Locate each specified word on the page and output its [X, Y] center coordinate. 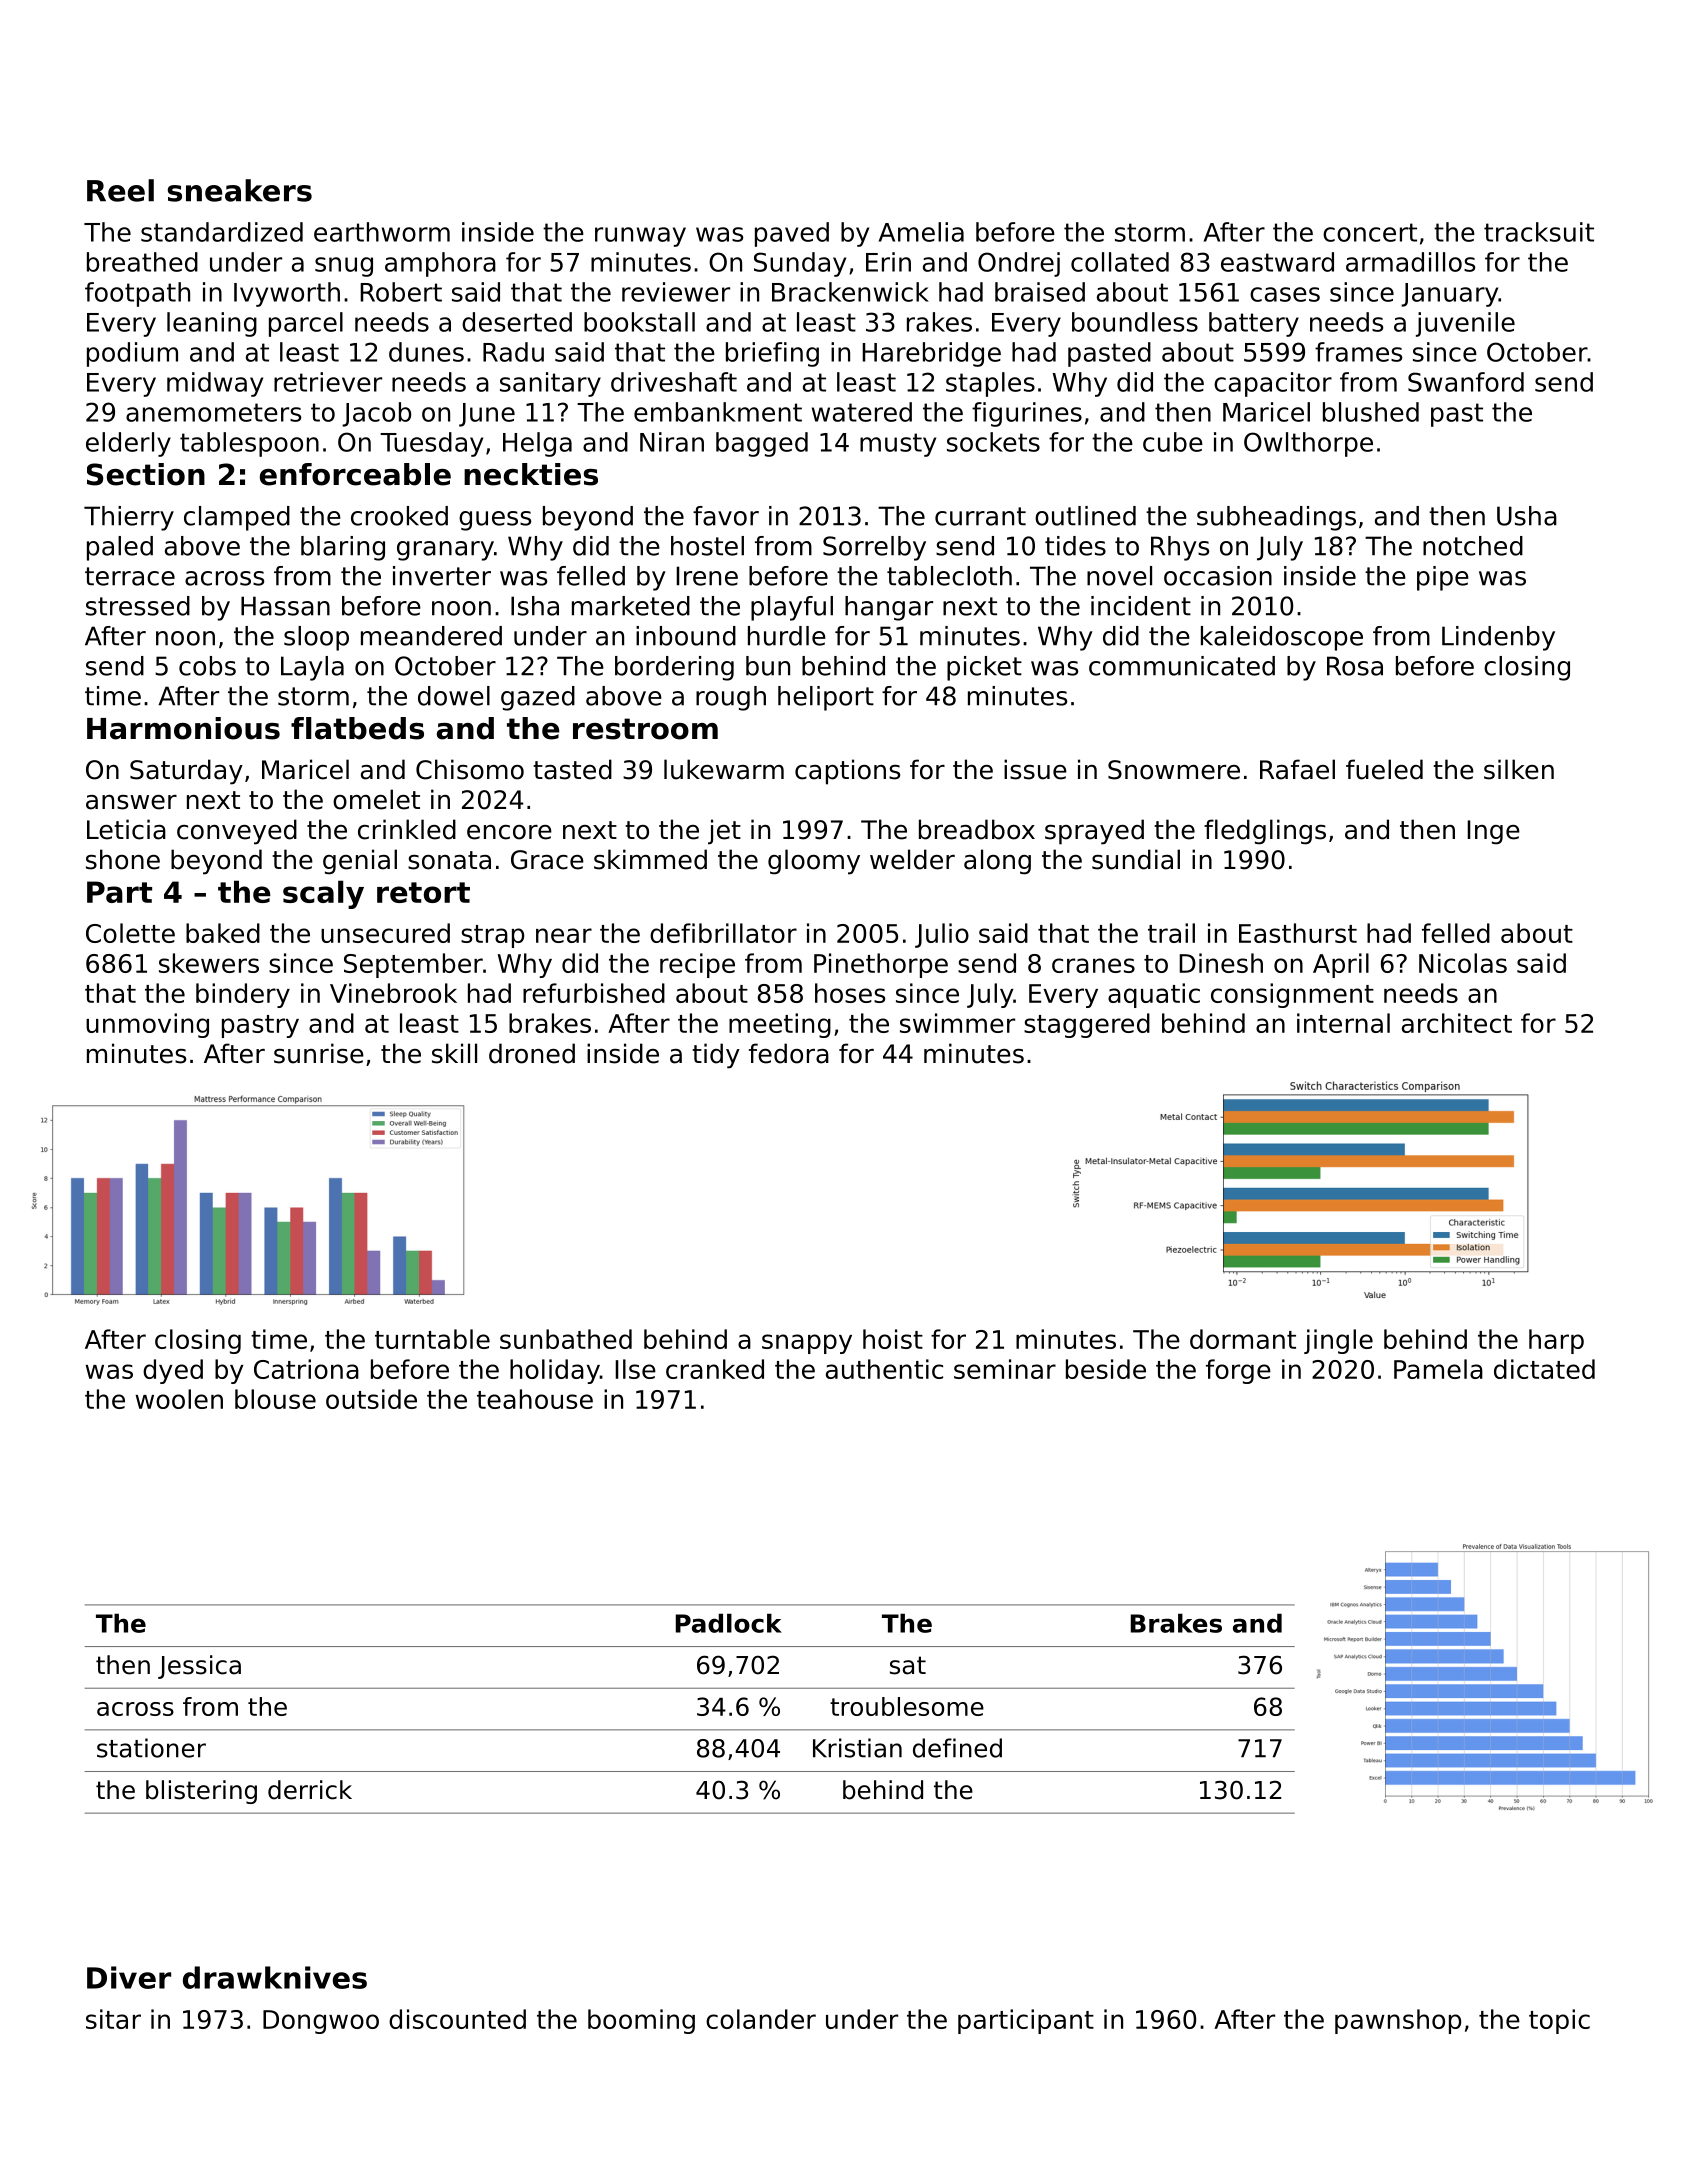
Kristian [857, 1748]
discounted [457, 2019]
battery [1254, 324]
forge [1238, 1371]
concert [1370, 232]
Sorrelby [874, 548]
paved [792, 234]
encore [509, 832]
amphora [440, 264]
